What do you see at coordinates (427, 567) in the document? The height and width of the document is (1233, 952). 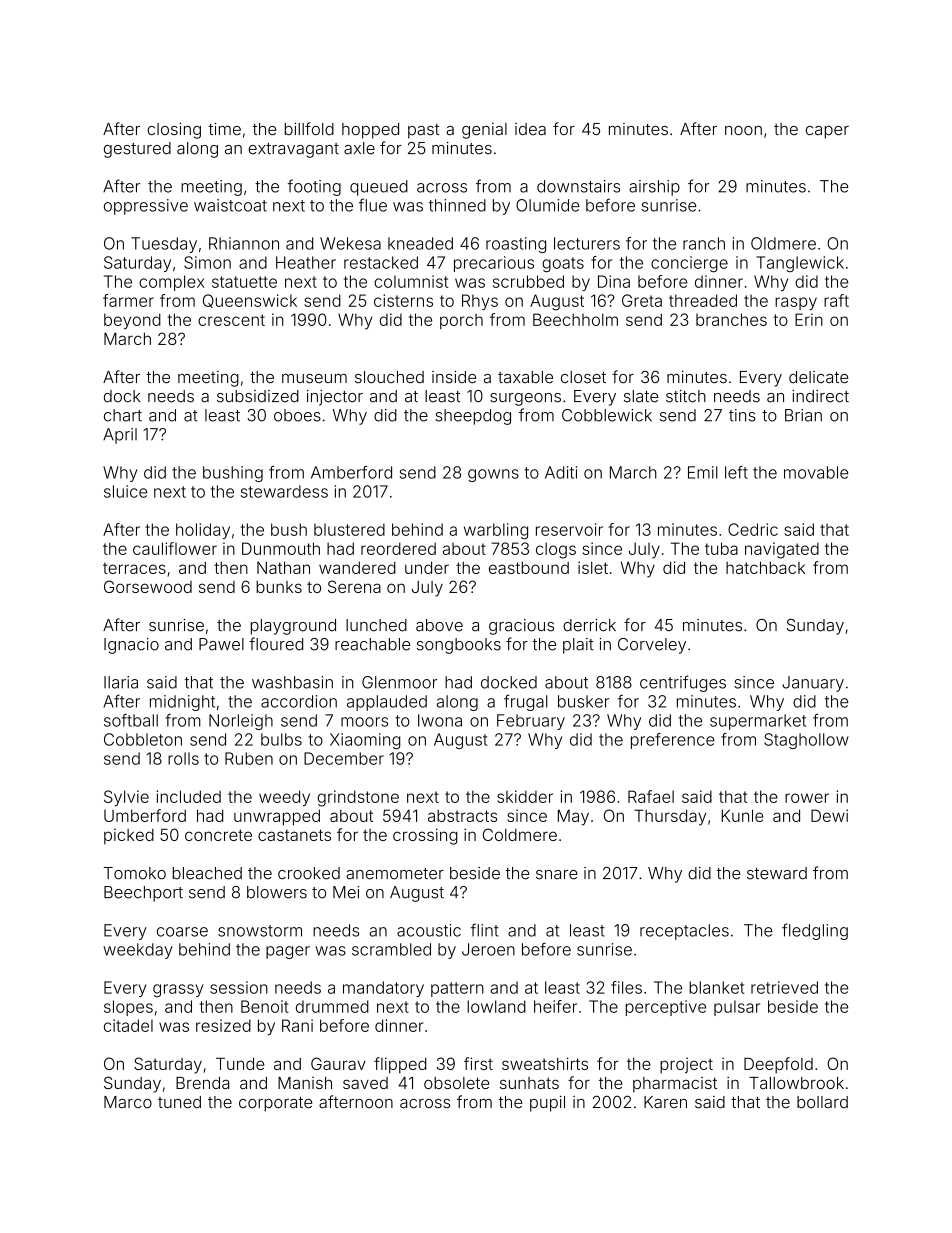 I see `under` at bounding box center [427, 567].
